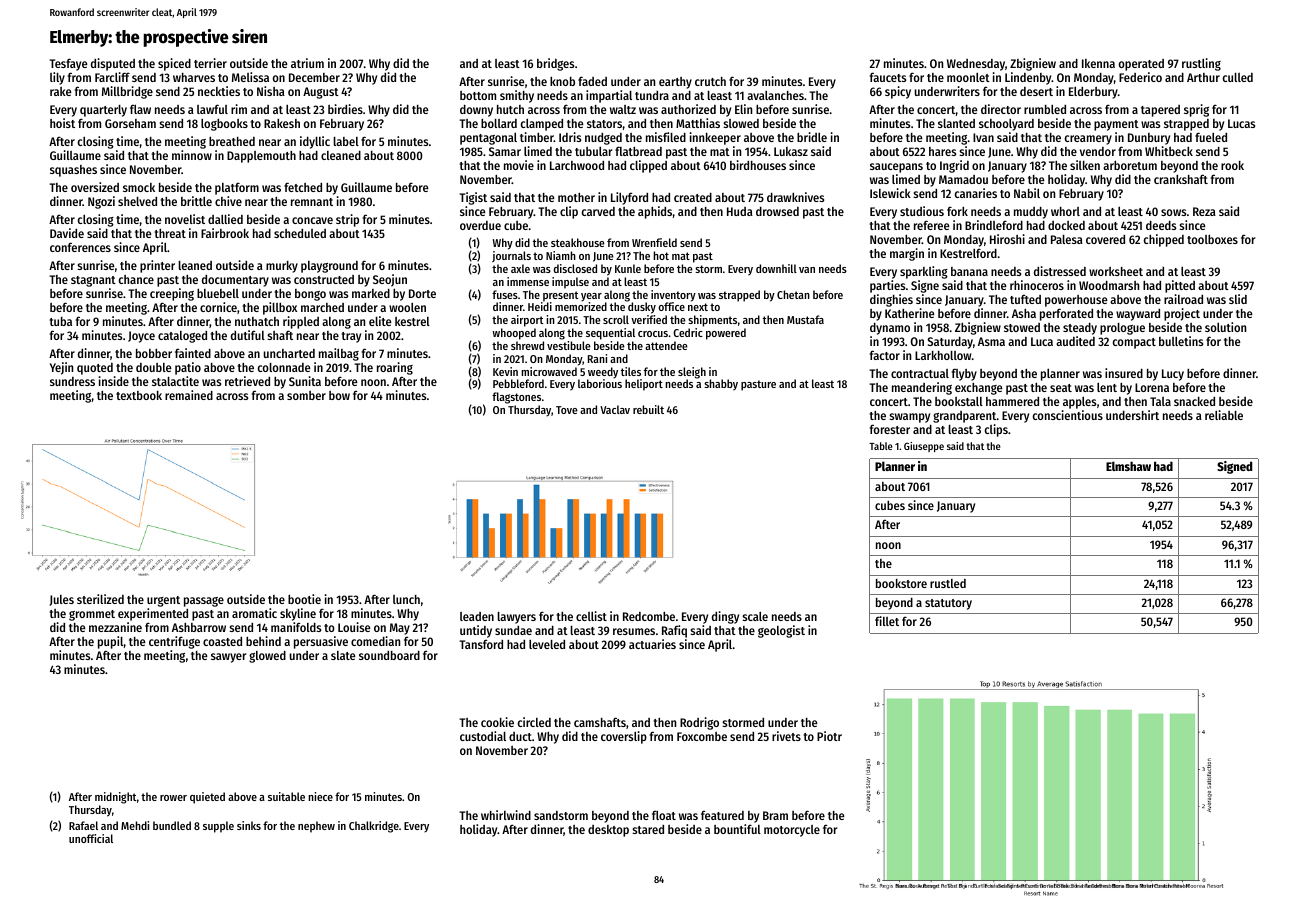 The height and width of the page is (924, 1308). What do you see at coordinates (307, 63) in the page?
I see `atrium` at bounding box center [307, 63].
